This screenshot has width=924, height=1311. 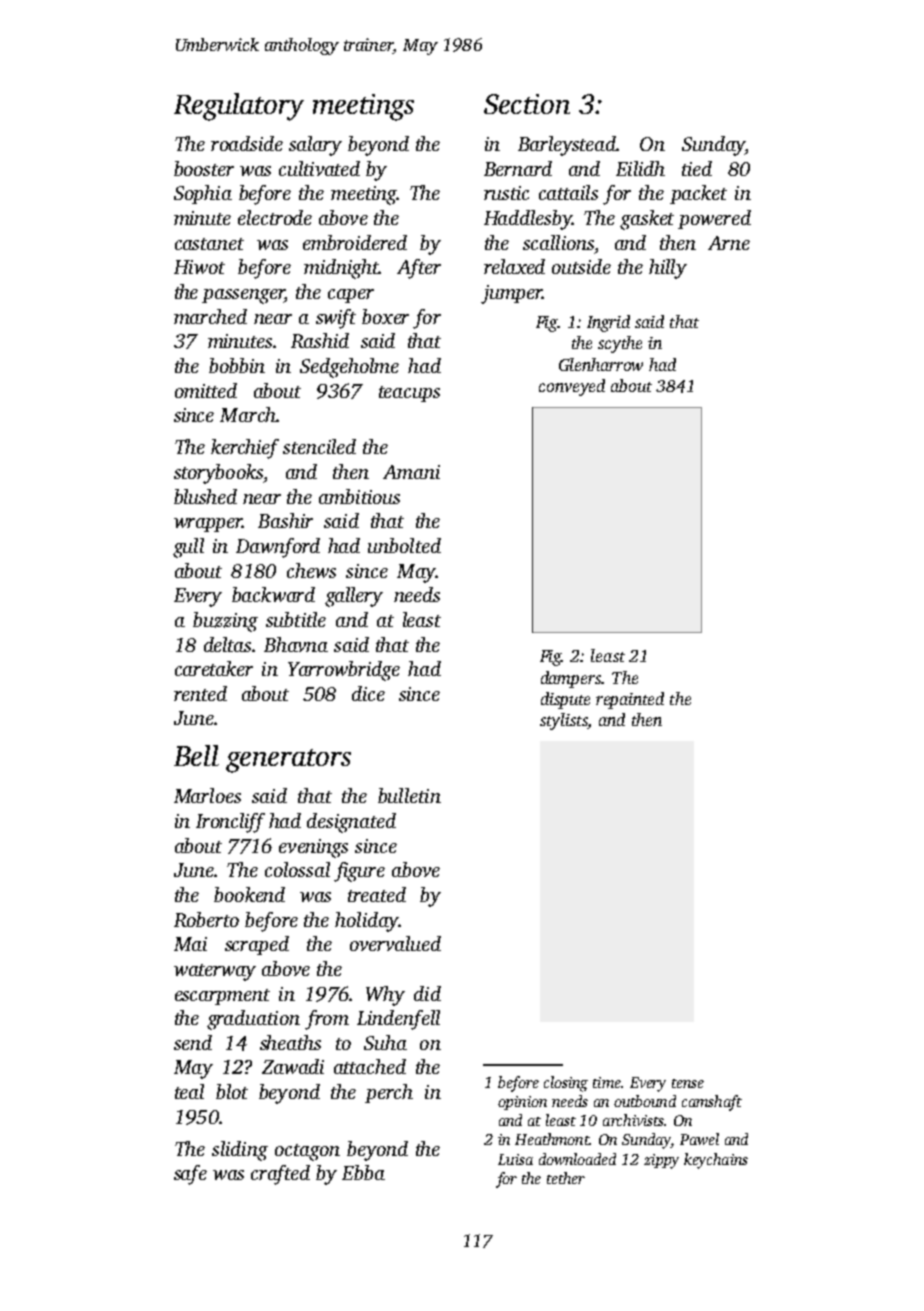 I want to click on Section, so click(x=527, y=104).
